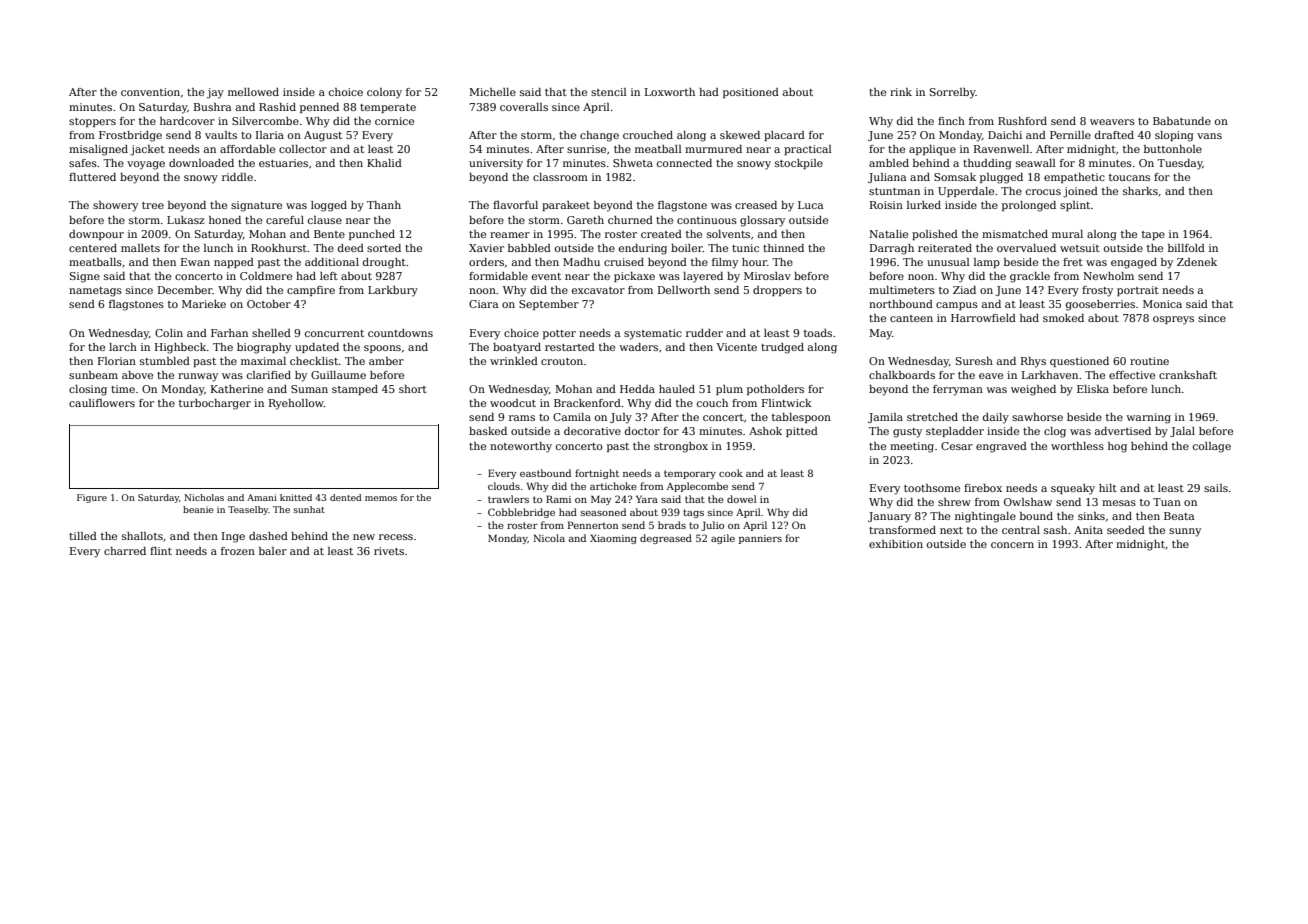  What do you see at coordinates (613, 539) in the image?
I see `Xiaoming` at bounding box center [613, 539].
